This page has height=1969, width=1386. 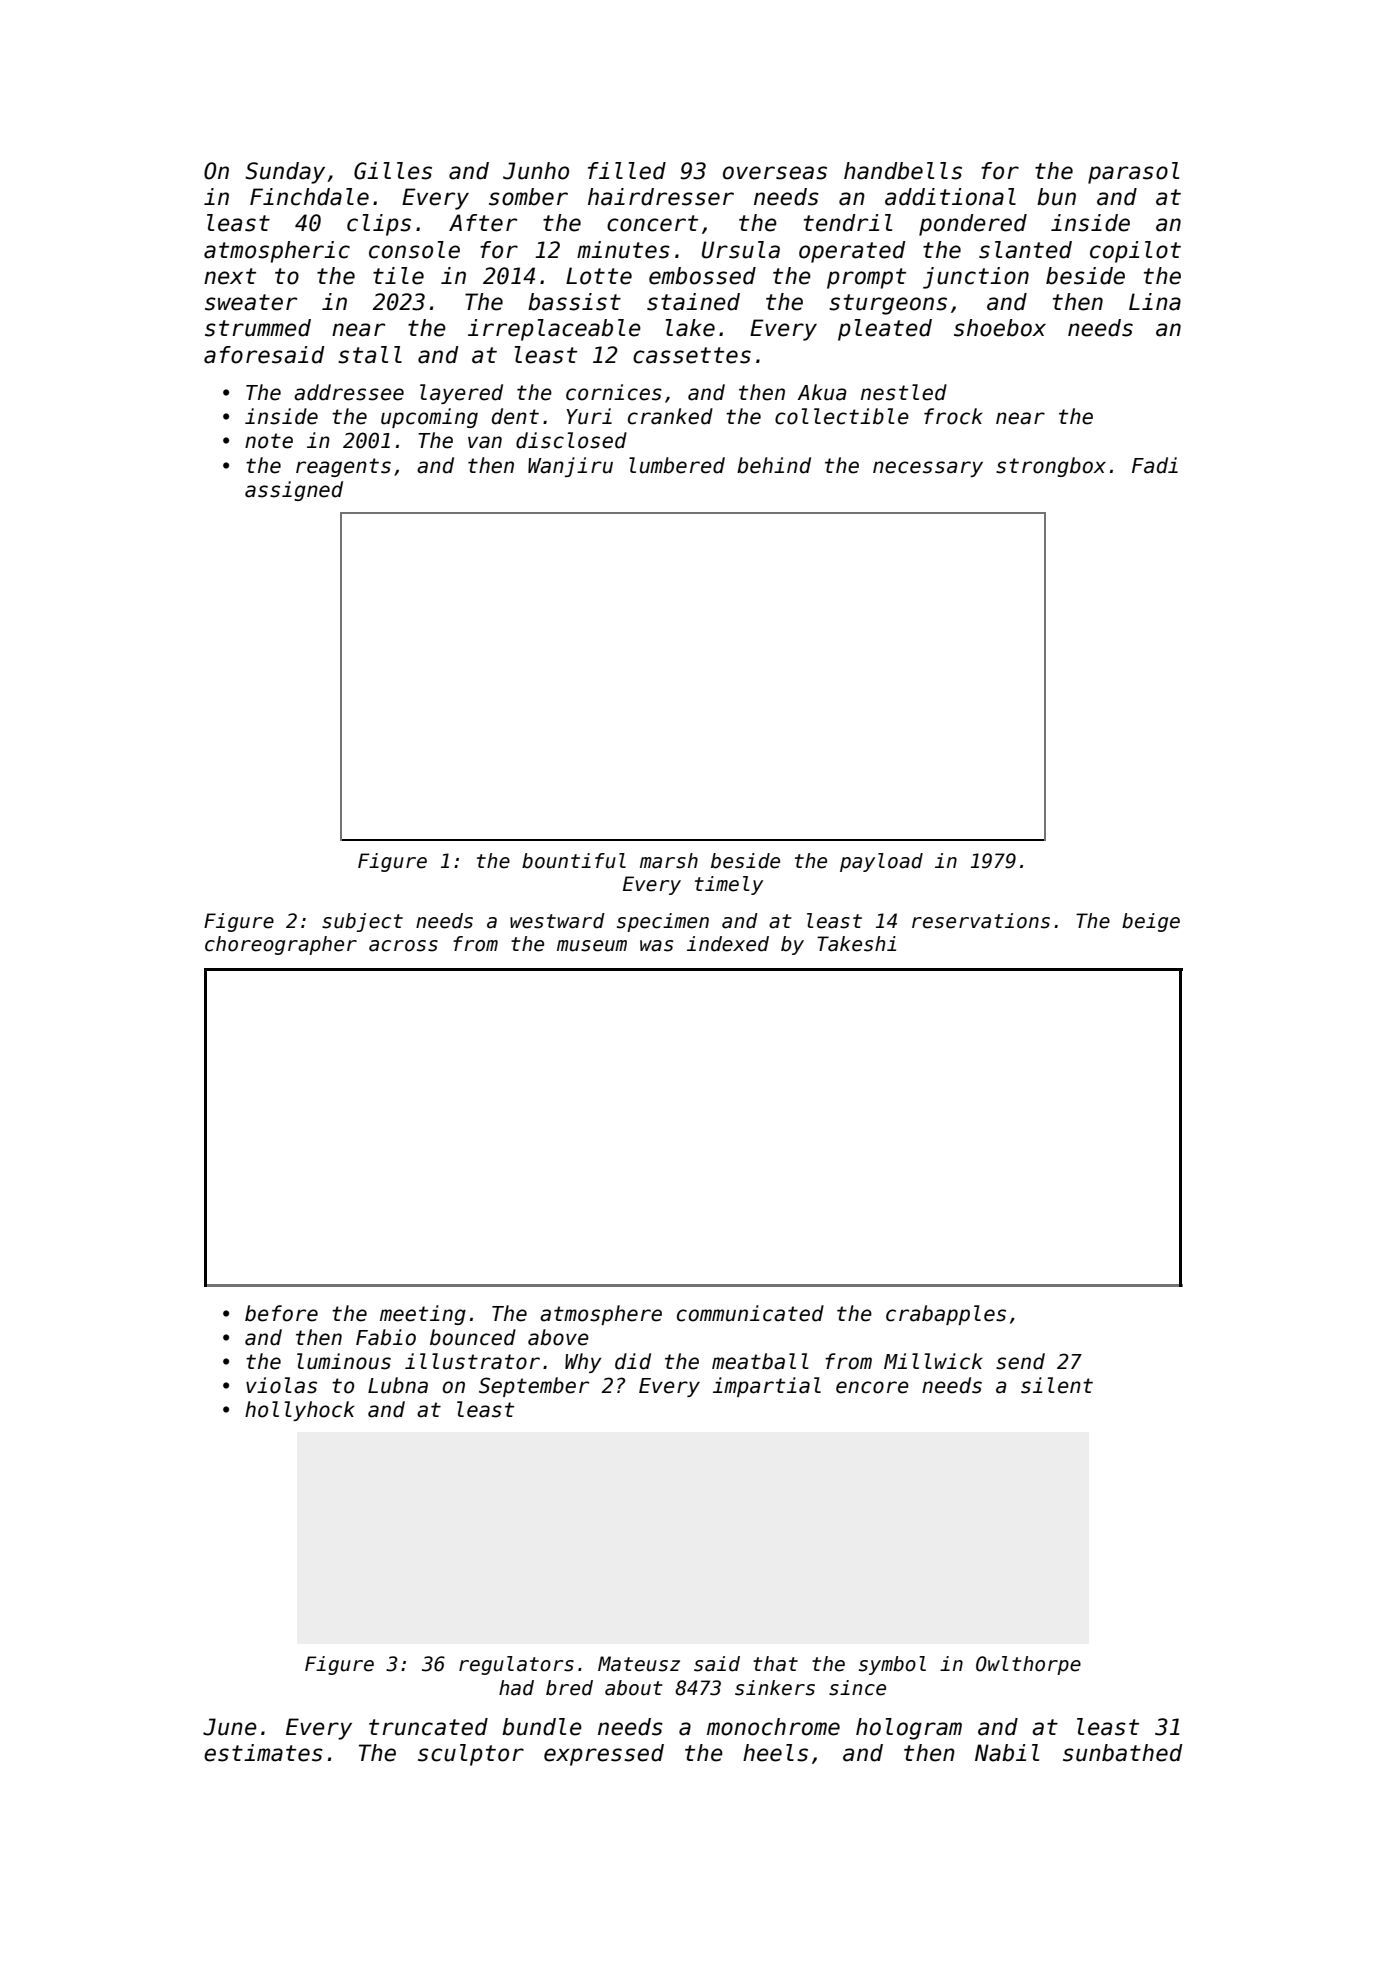 I want to click on strongbox, so click(x=1051, y=467).
